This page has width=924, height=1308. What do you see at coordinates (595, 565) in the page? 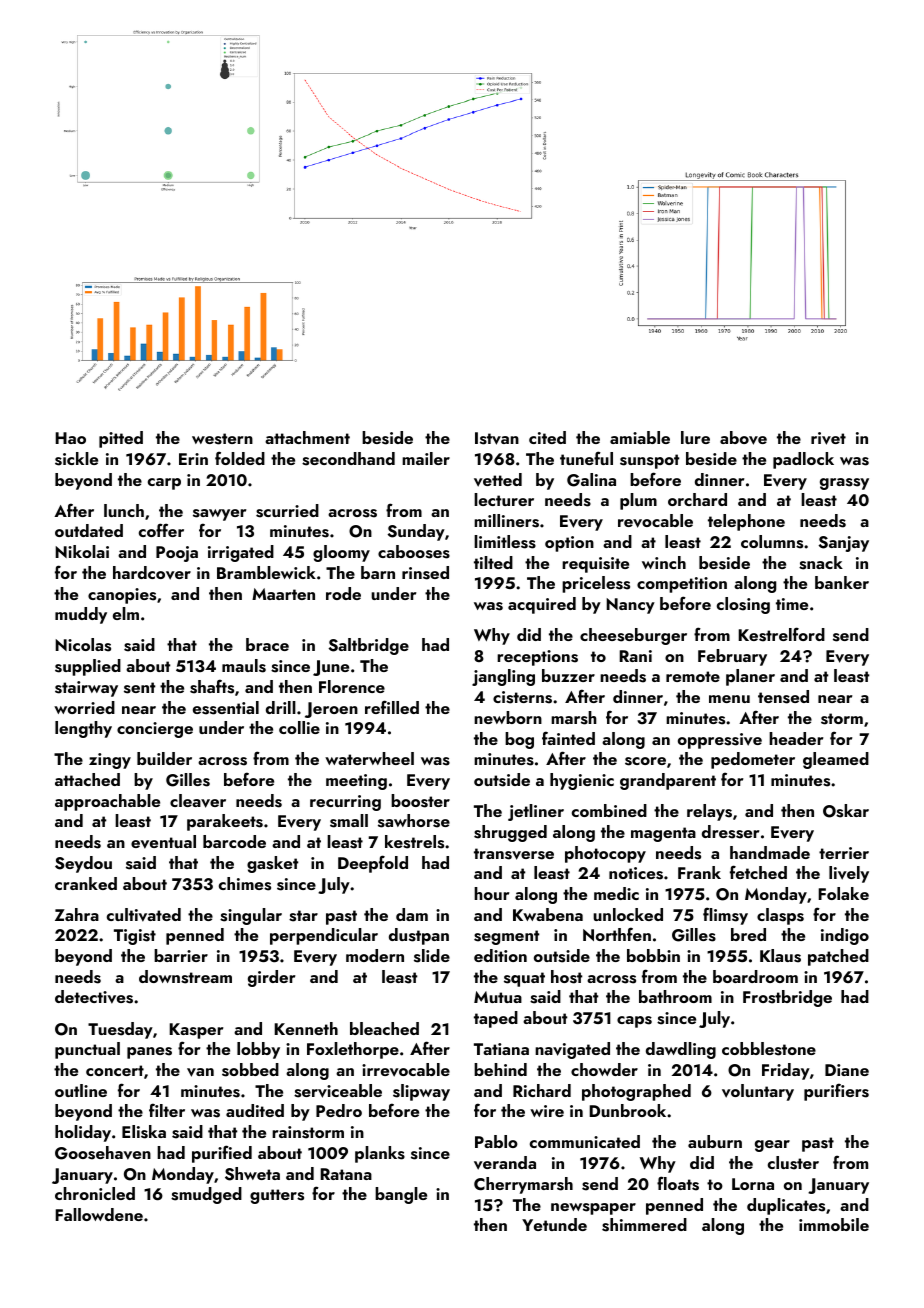
I see `requisite` at bounding box center [595, 565].
